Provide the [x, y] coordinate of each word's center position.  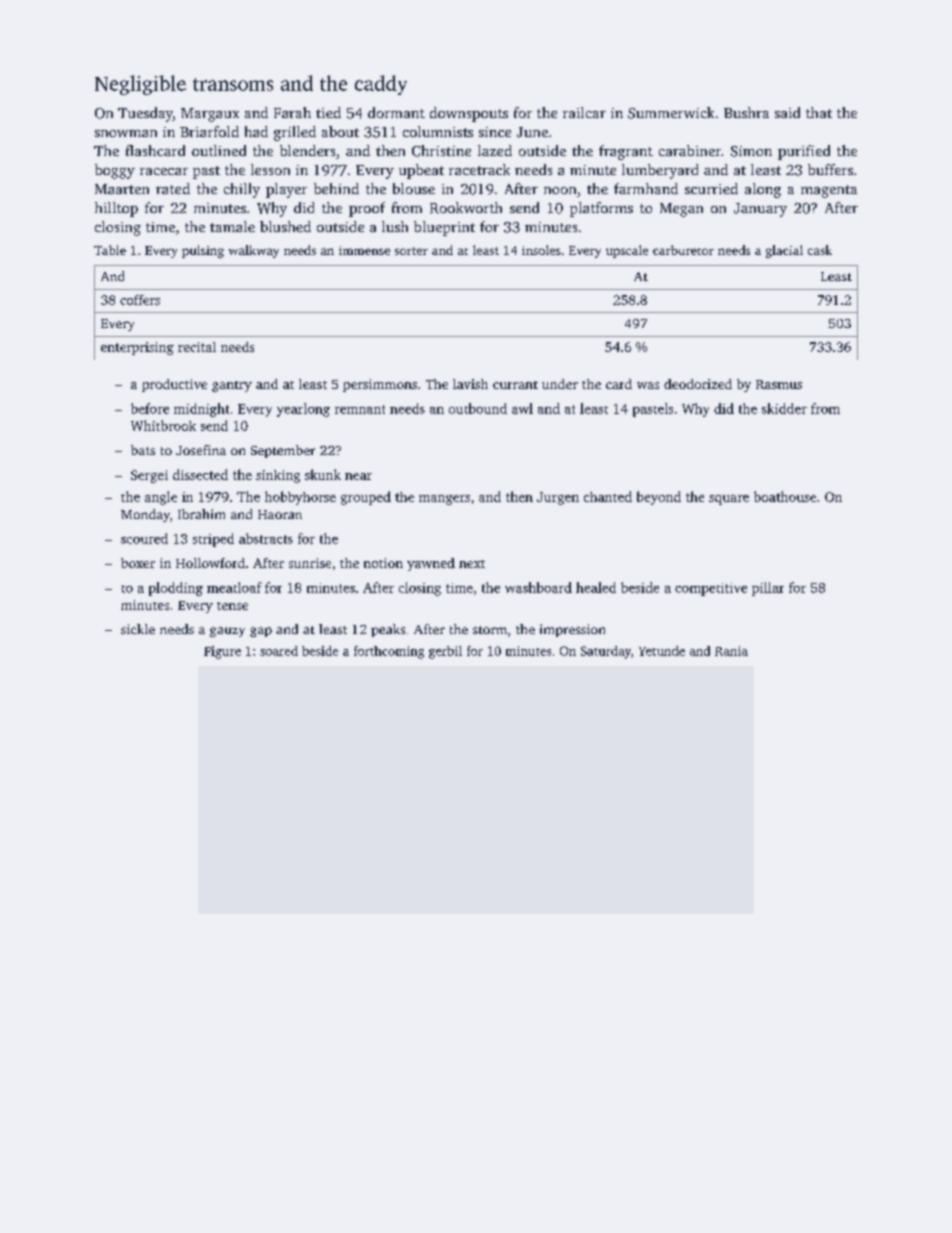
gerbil [445, 652]
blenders [307, 150]
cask [820, 250]
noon [560, 190]
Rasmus [779, 384]
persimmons [380, 385]
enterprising [137, 348]
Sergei [149, 476]
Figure [222, 652]
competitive [711, 589]
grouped [366, 498]
